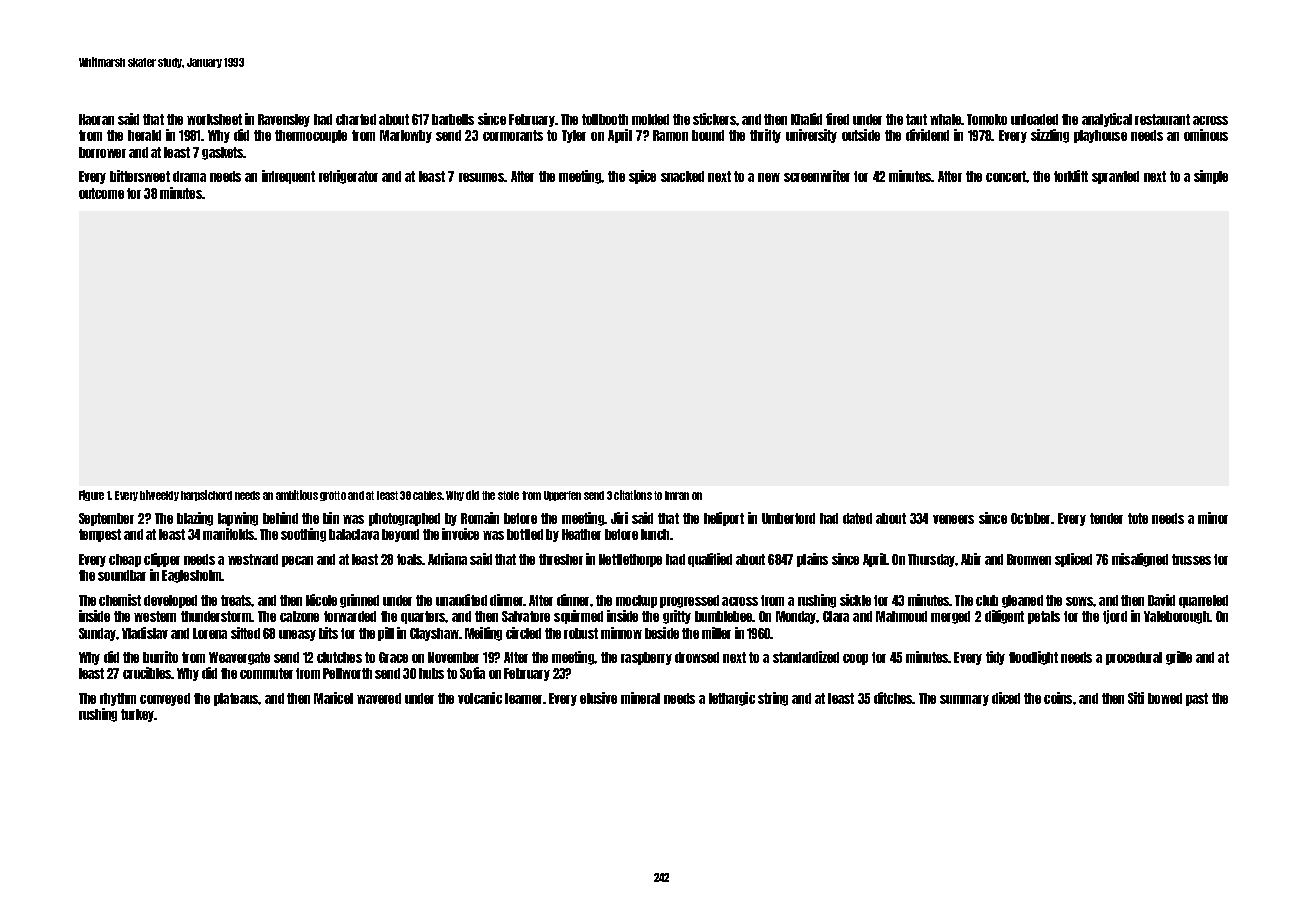 The width and height of the screenshot is (1308, 924). I want to click on tired, so click(837, 119).
